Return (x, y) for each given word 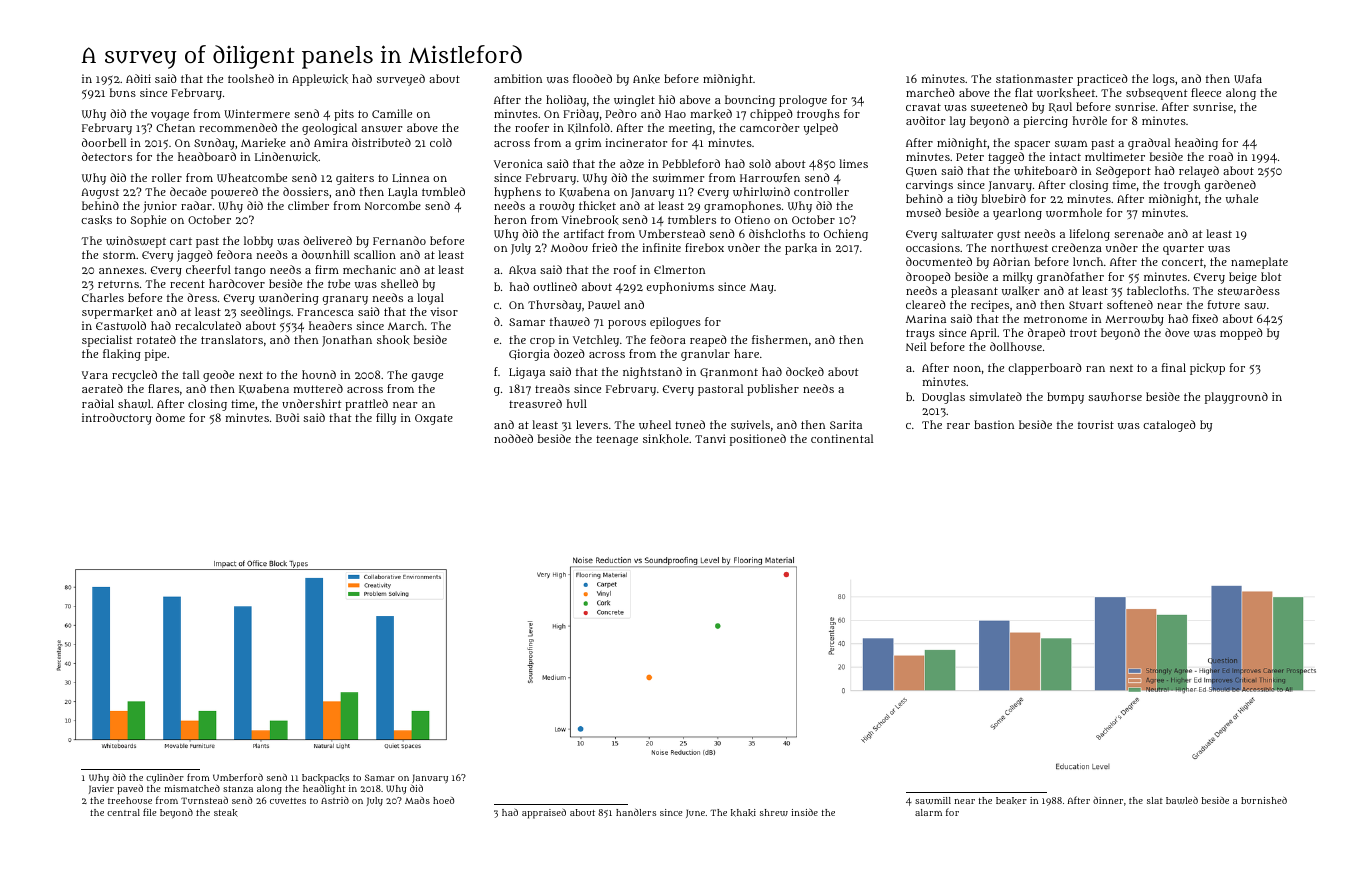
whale (1242, 198)
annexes (121, 271)
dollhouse (1016, 346)
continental (842, 438)
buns (123, 92)
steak (226, 813)
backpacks (325, 779)
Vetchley (596, 341)
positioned (758, 440)
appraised (544, 814)
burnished (1264, 800)
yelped (821, 129)
